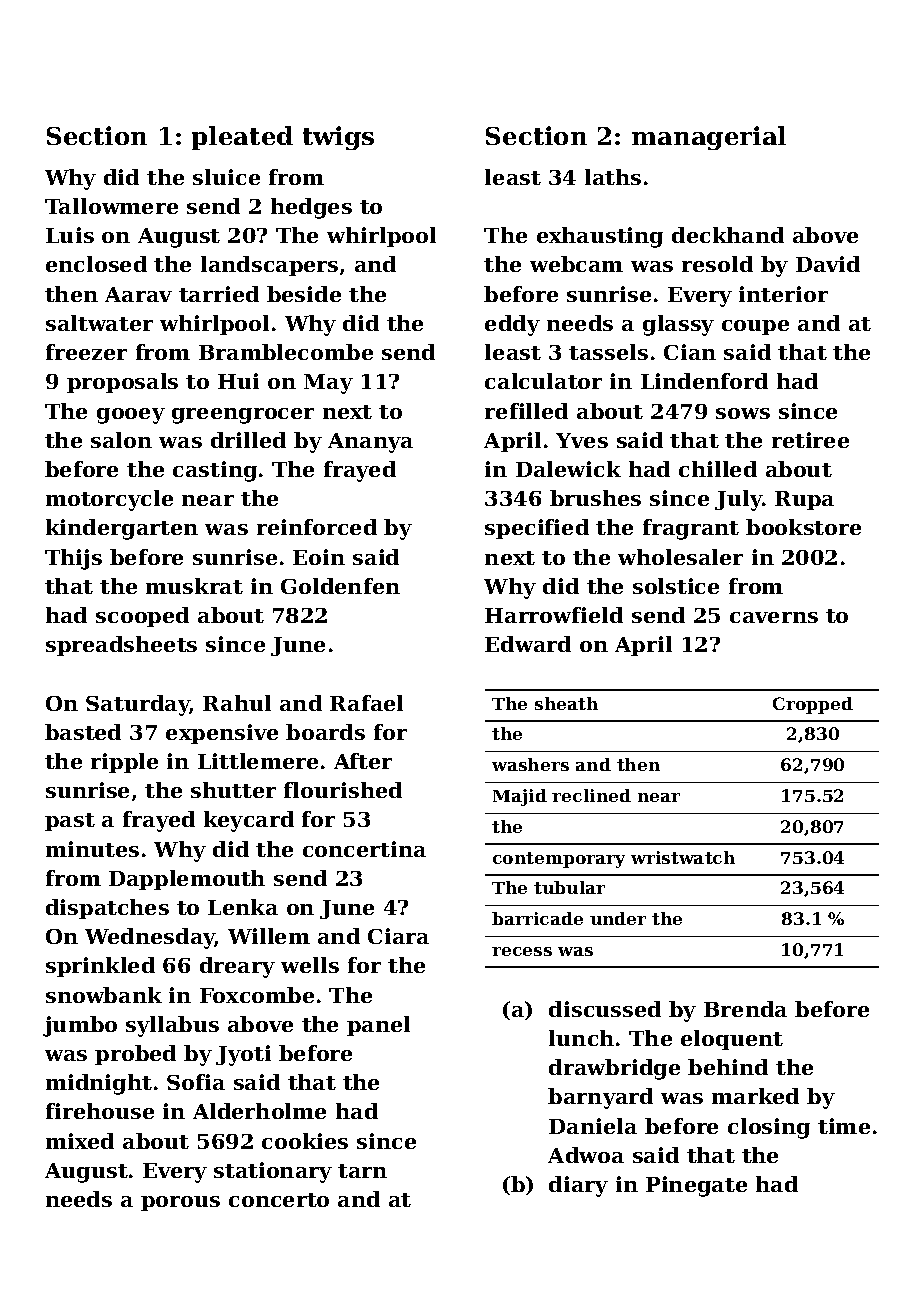 Image resolution: width=924 pixels, height=1314 pixels. Describe the element at coordinates (370, 443) in the document. I see `Ananya` at that location.
